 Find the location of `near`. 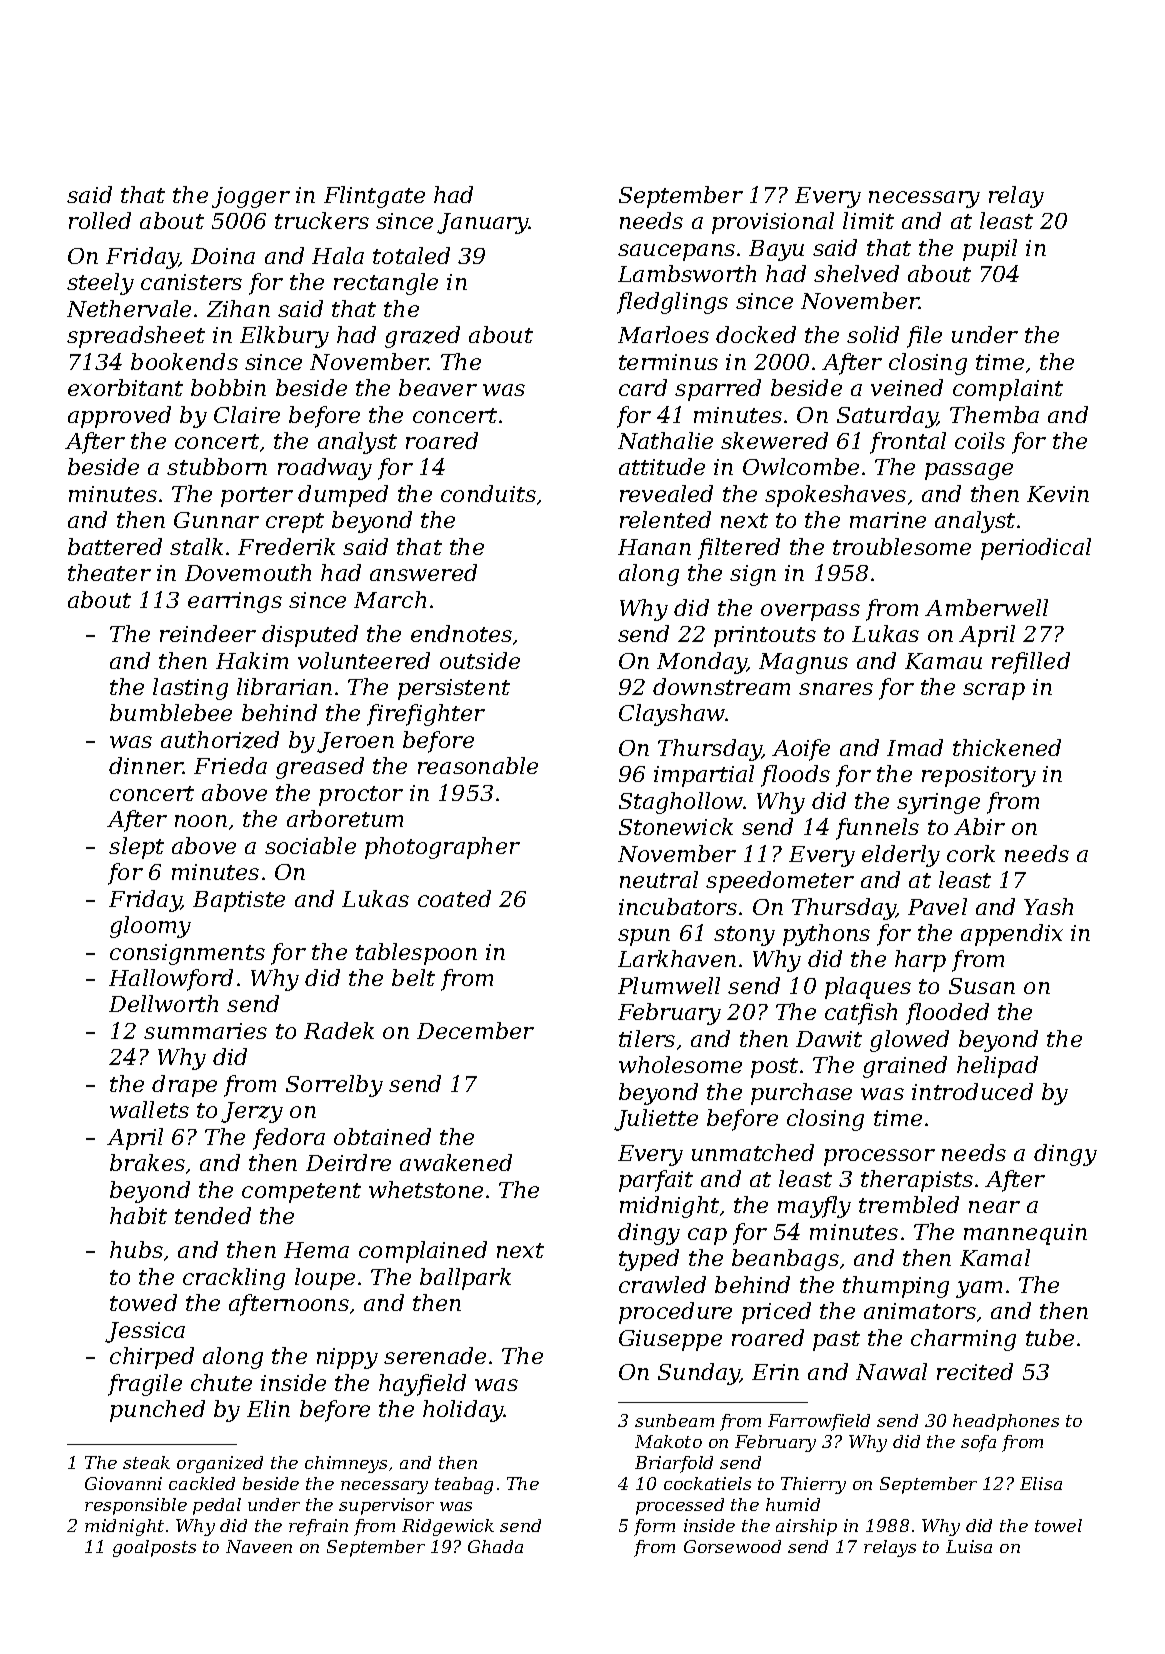

near is located at coordinates (994, 1207).
